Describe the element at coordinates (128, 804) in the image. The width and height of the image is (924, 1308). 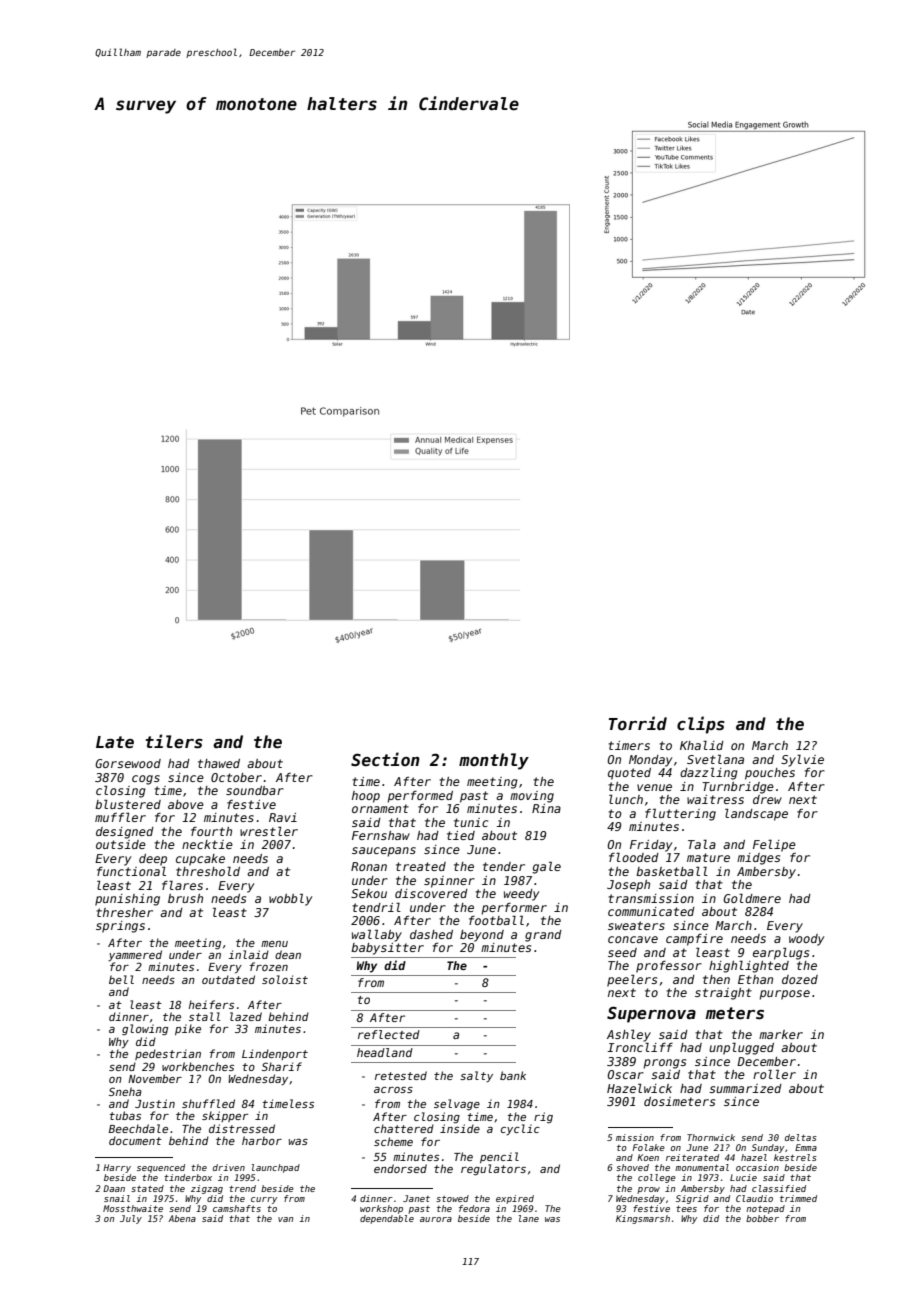
I see `blustered` at that location.
